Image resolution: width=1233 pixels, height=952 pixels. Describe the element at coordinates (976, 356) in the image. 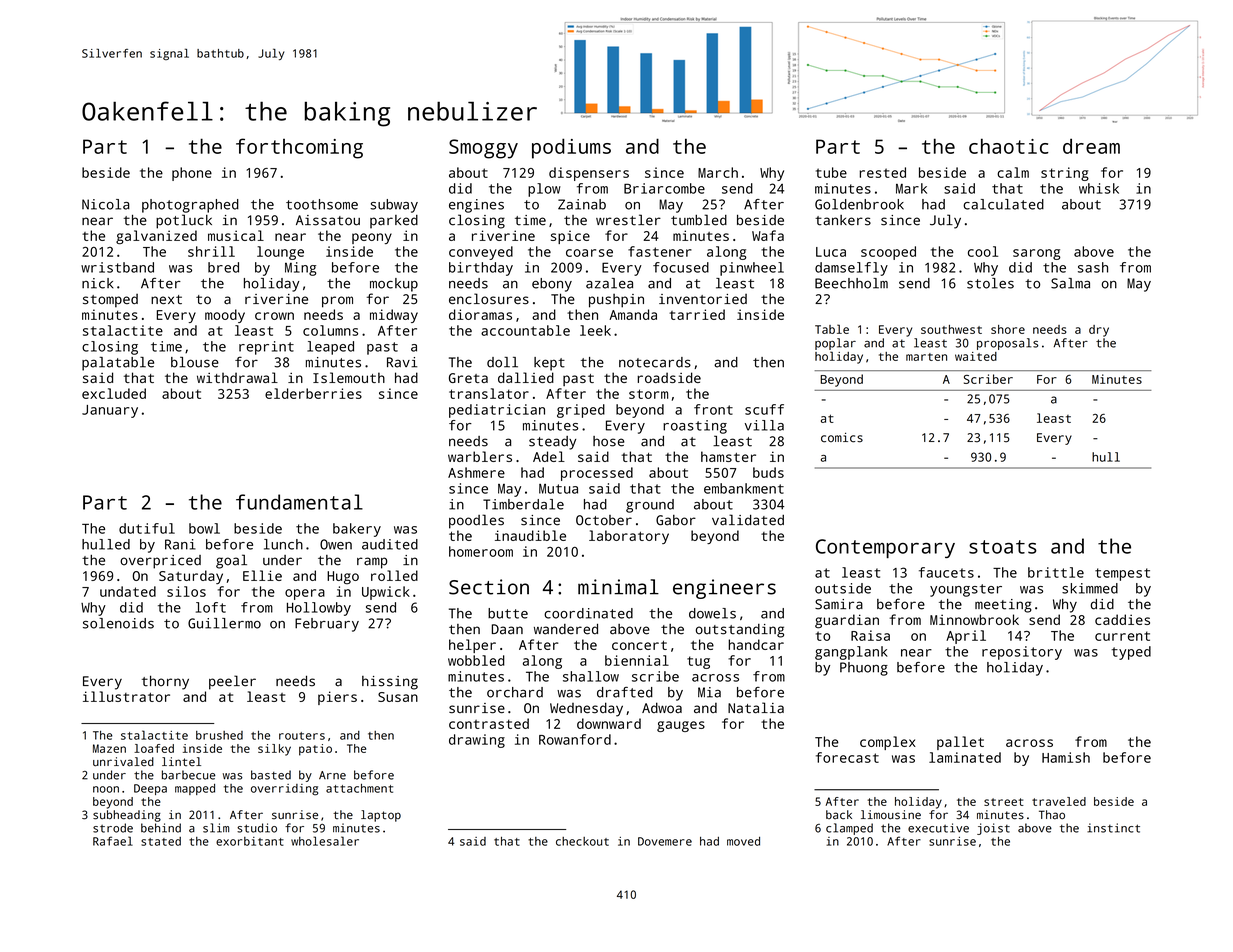

I see `waited` at that location.
